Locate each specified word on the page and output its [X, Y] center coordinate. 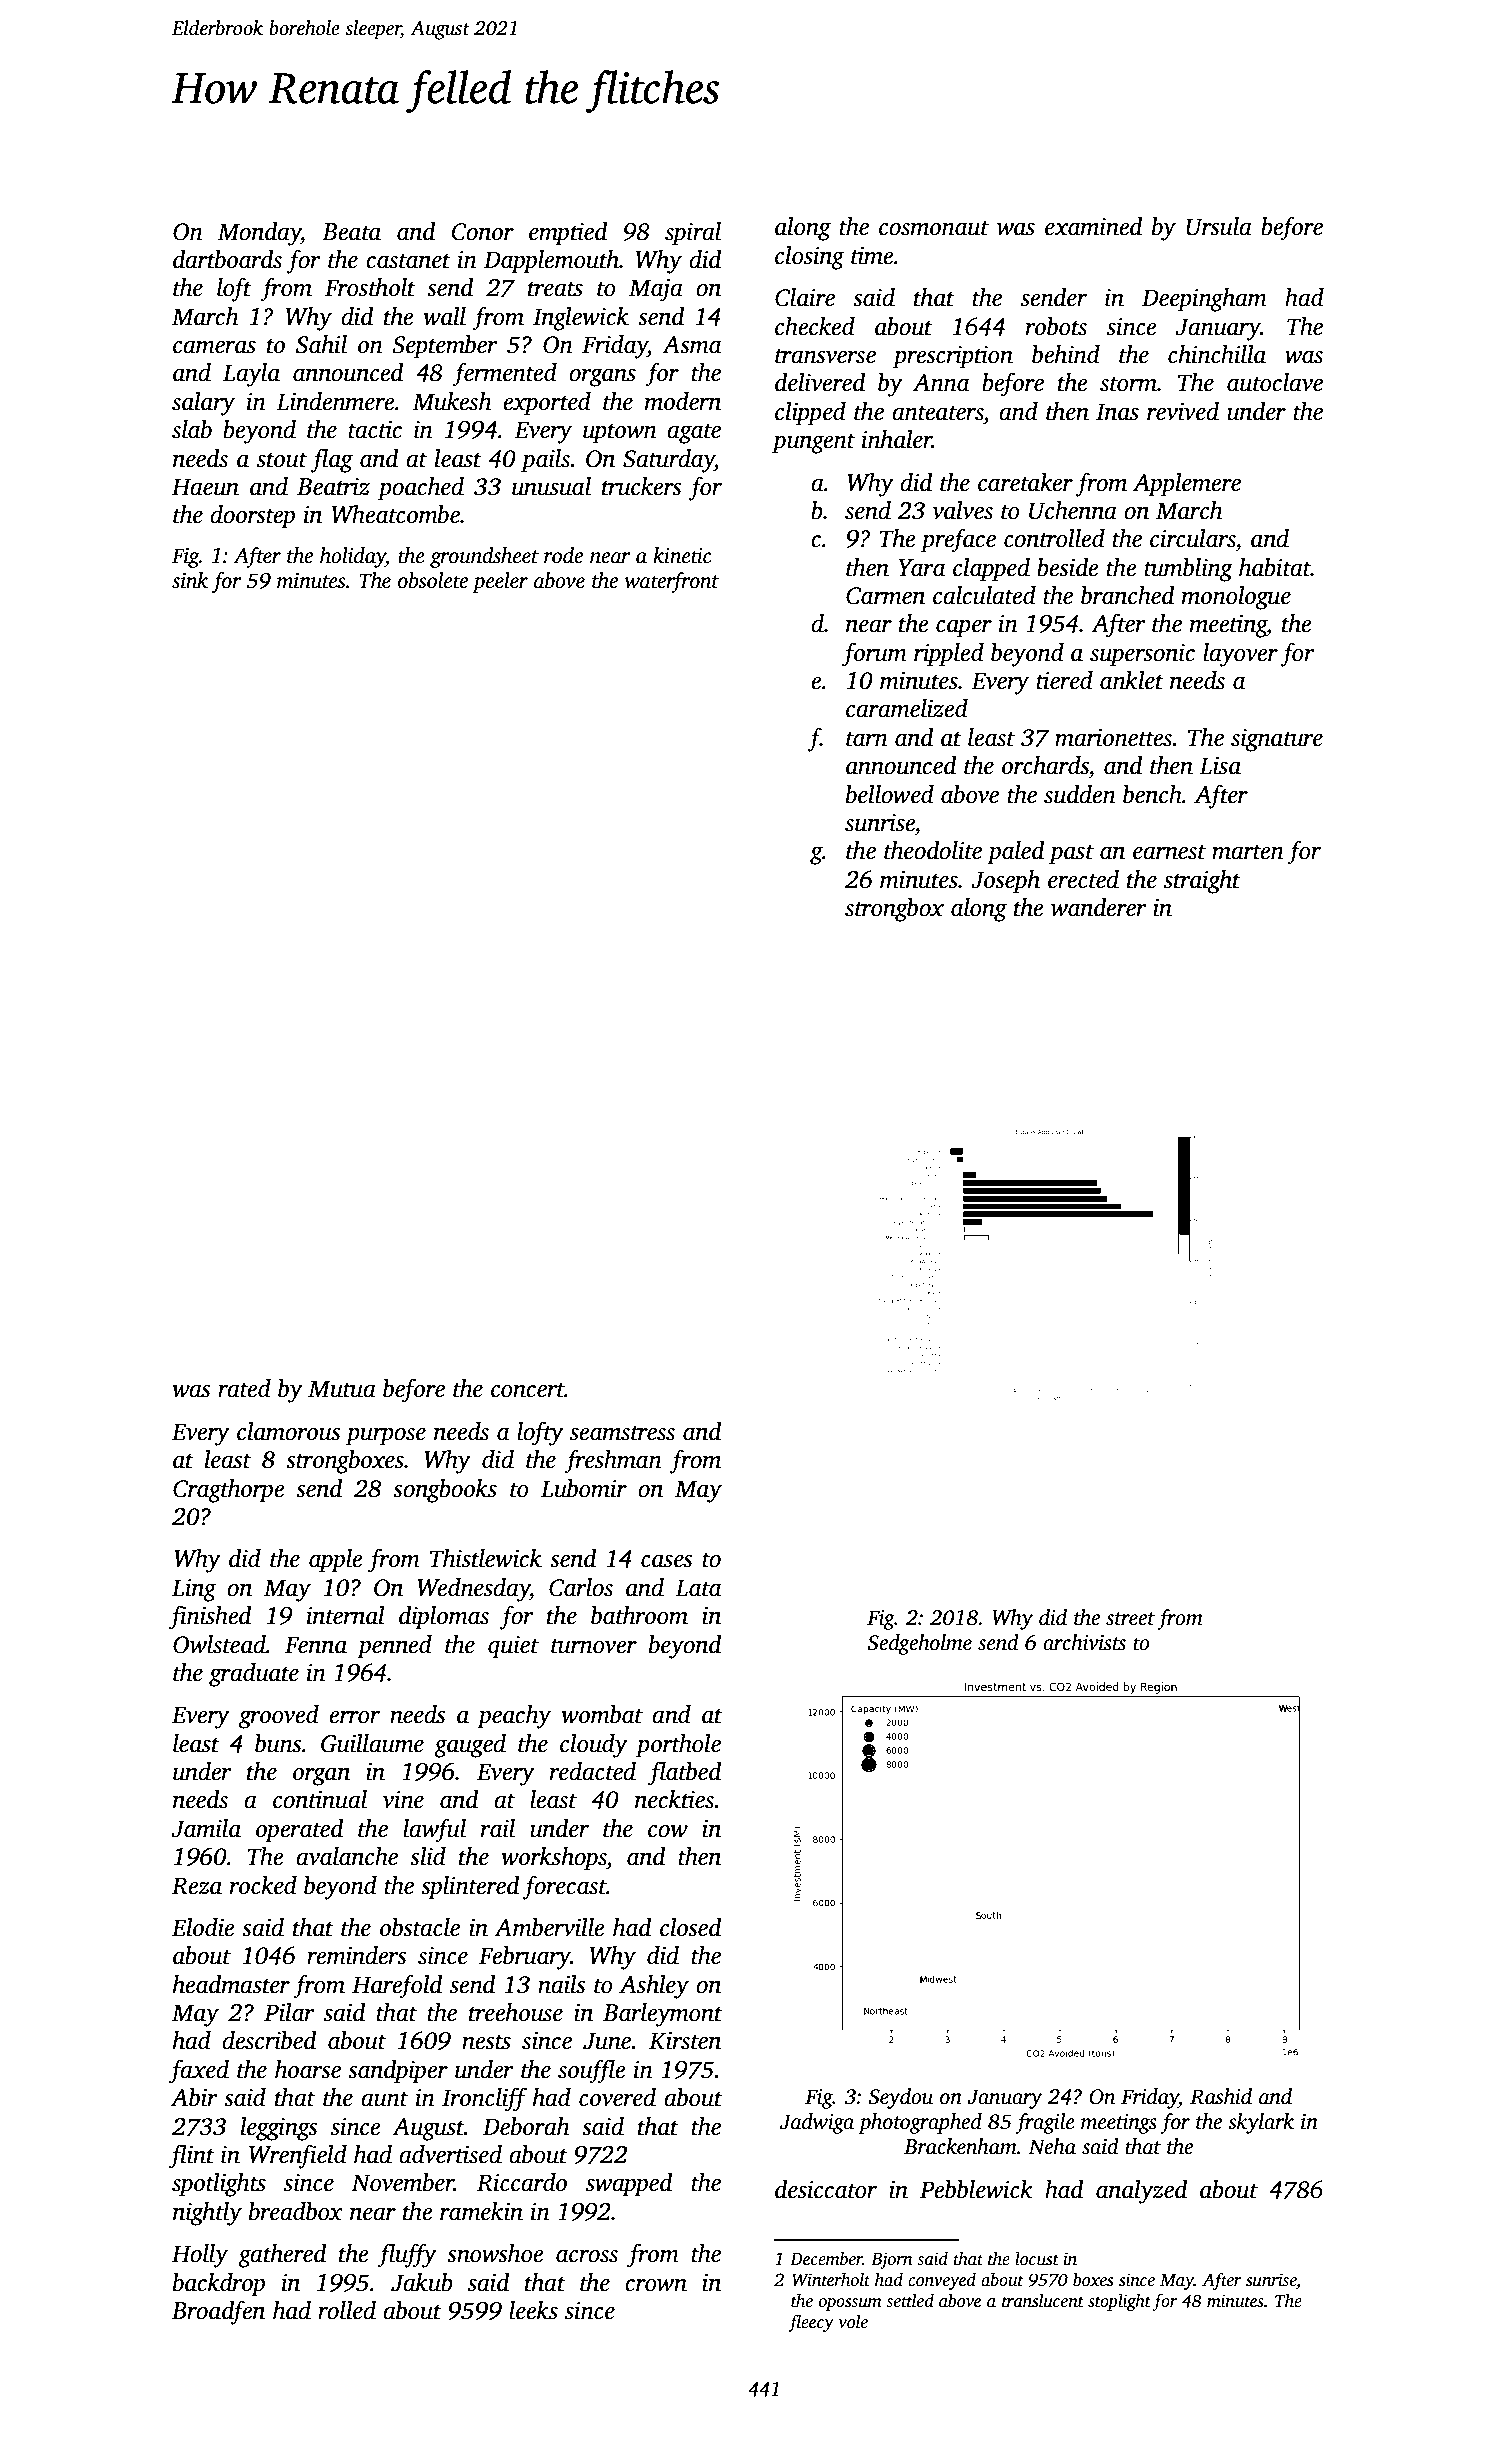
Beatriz [333, 487]
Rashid [1221, 2096]
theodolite [933, 850]
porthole [678, 1746]
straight [1202, 882]
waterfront [672, 582]
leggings [279, 2129]
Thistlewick [486, 1558]
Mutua [342, 1389]
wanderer [1099, 907]
